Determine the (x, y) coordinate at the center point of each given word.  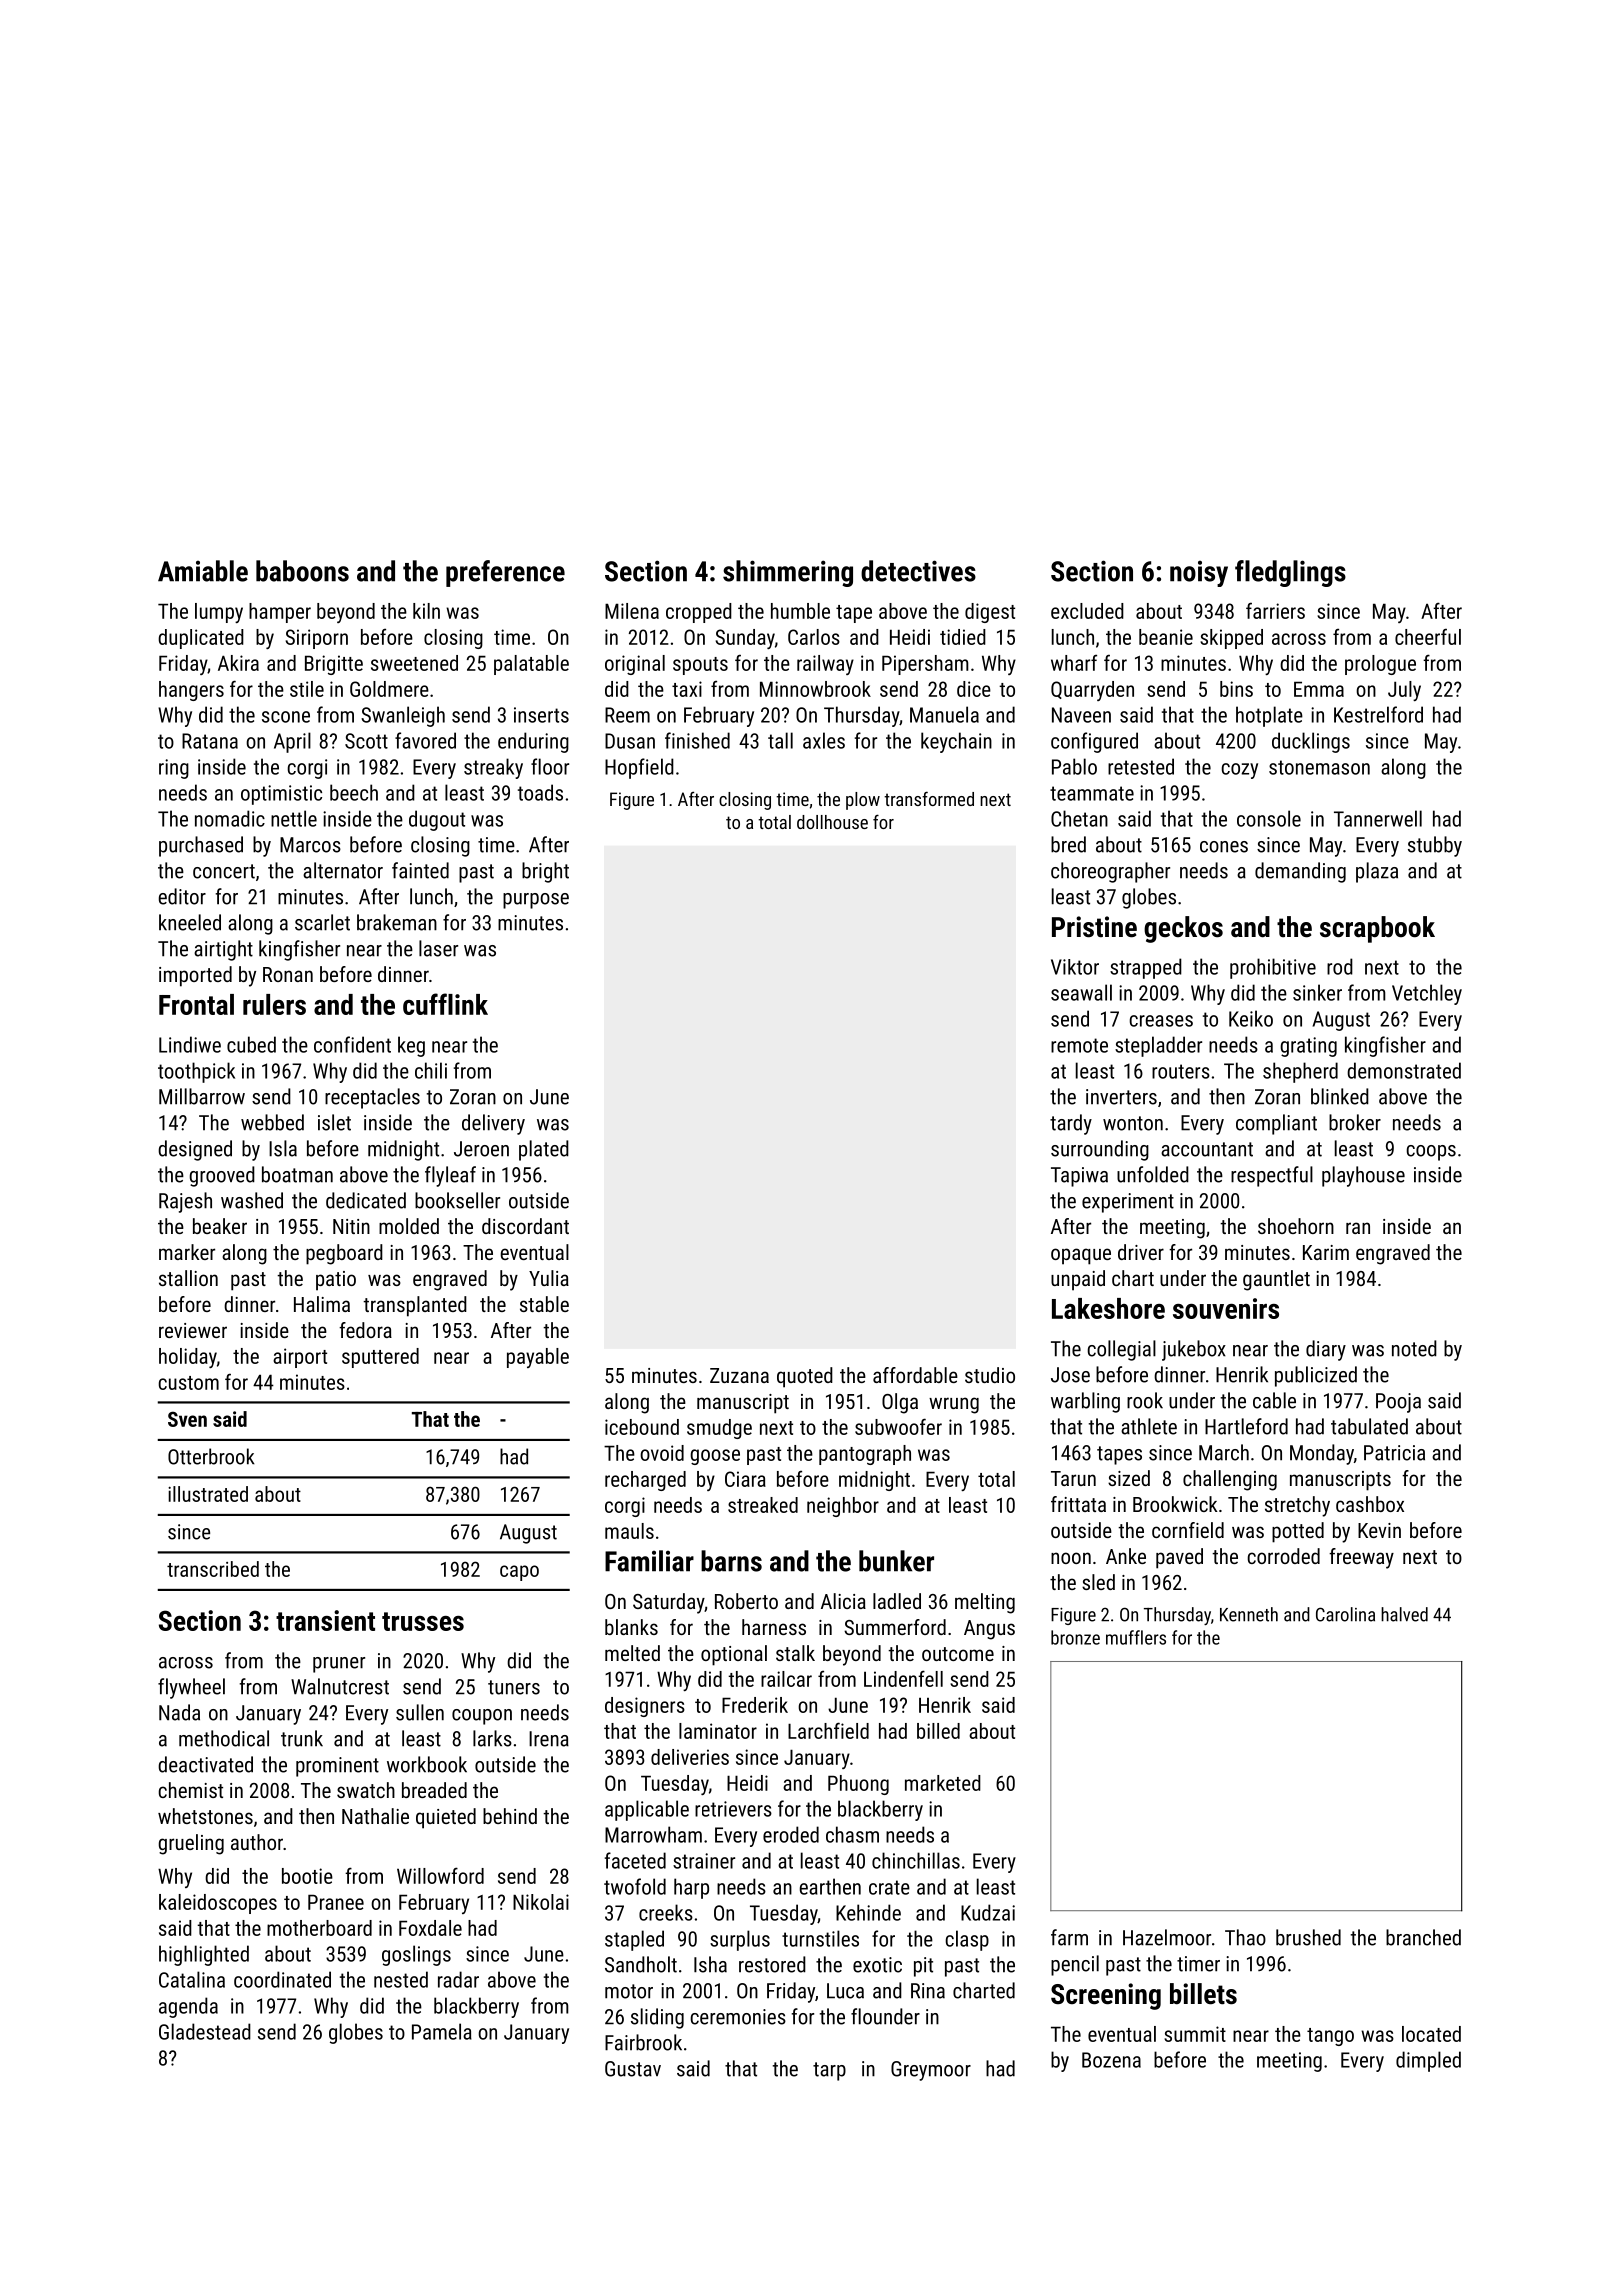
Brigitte (334, 665)
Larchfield (828, 1730)
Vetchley (1427, 994)
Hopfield (639, 768)
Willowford (440, 1875)
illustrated (208, 1494)
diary (1326, 1350)
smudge (719, 1429)
